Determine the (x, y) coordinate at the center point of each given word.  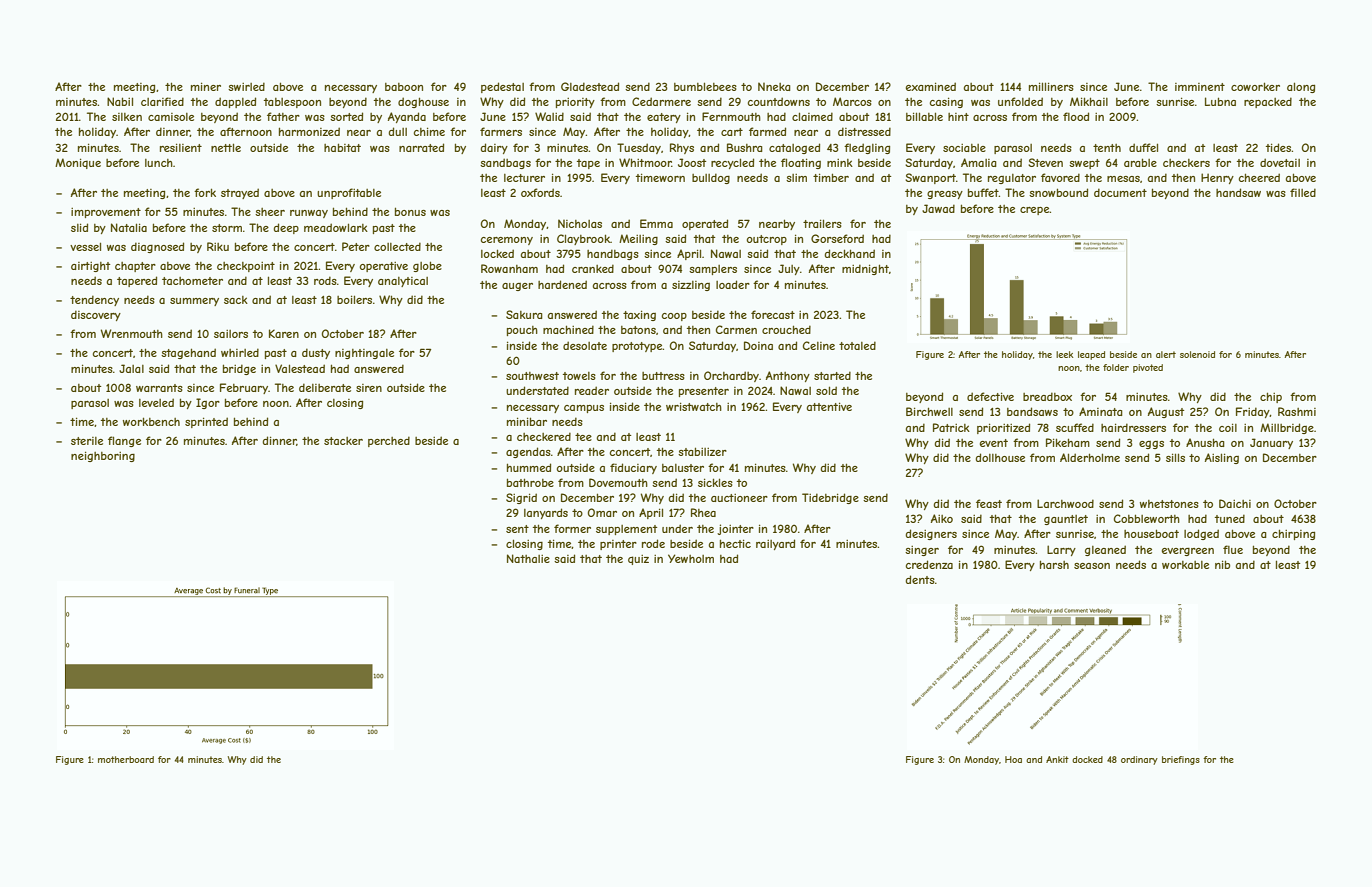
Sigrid (521, 498)
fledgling (867, 148)
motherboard (126, 759)
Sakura (524, 314)
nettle (226, 147)
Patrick (951, 427)
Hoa (1013, 759)
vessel (85, 246)
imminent (1200, 87)
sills (1175, 457)
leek (1065, 354)
